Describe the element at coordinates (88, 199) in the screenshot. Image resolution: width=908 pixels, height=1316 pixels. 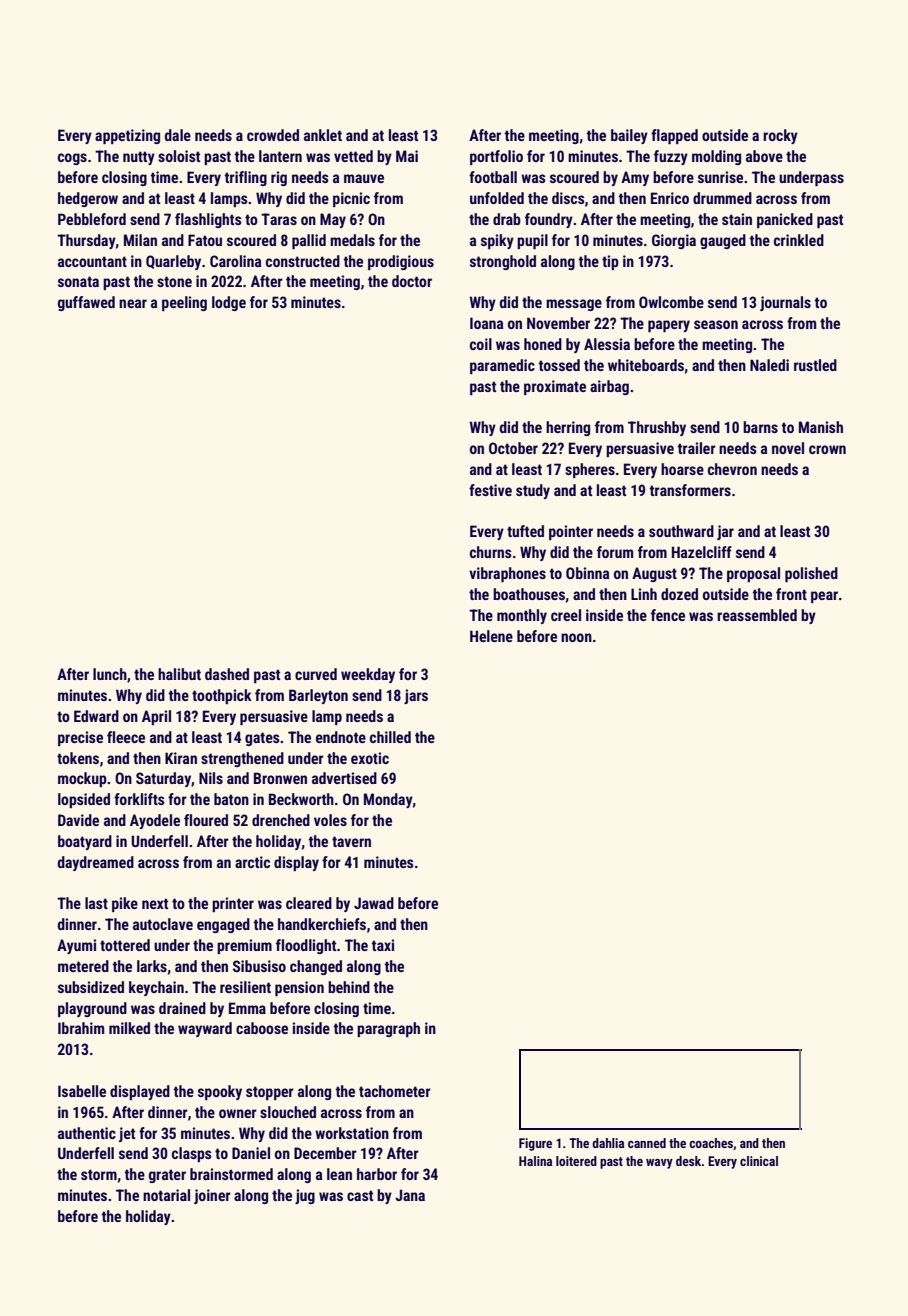
I see `hedgerow` at that location.
